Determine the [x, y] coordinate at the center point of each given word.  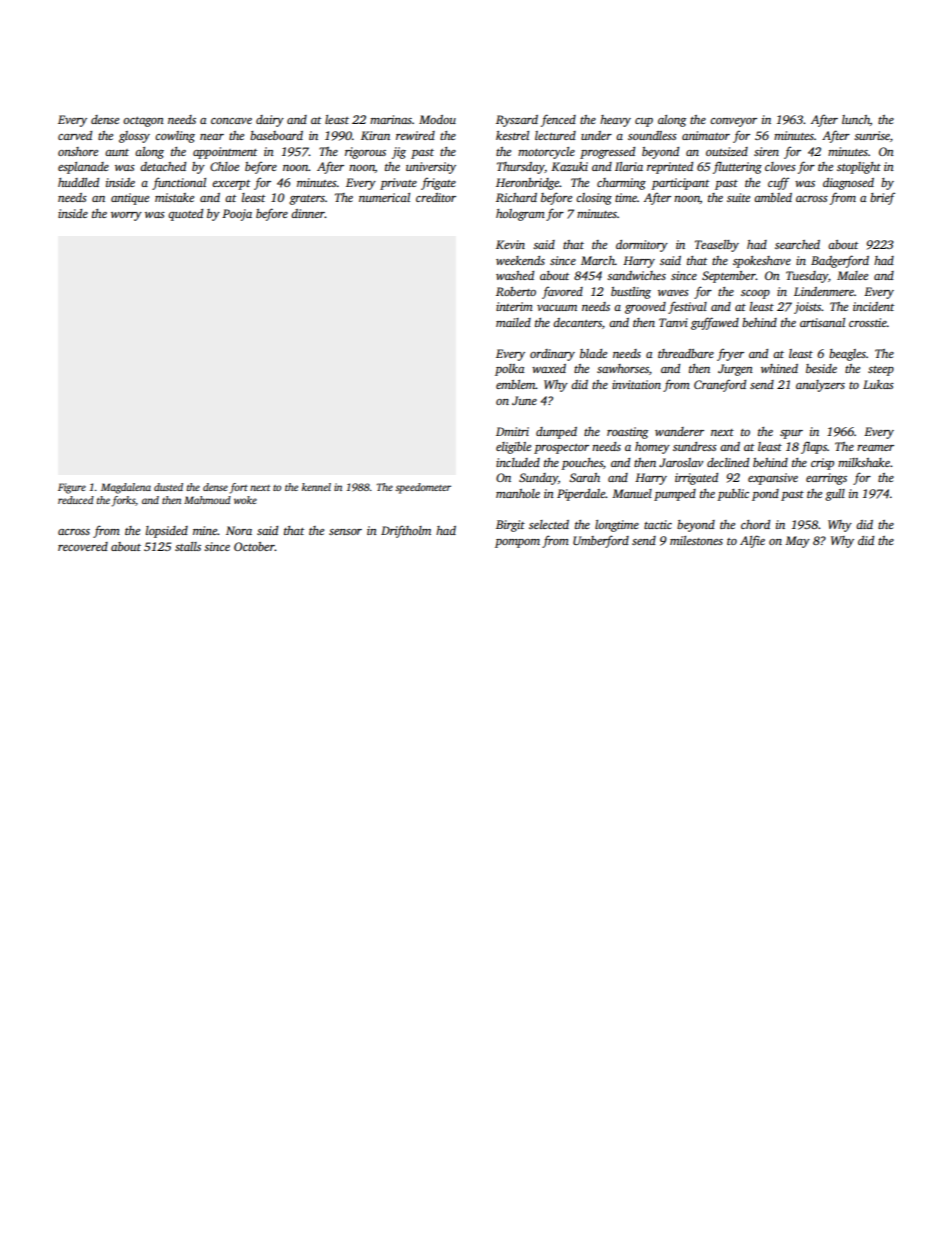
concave [231, 121]
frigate [438, 183]
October [254, 546]
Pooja [237, 215]
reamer [875, 448]
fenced [558, 120]
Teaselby [717, 246]
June [524, 400]
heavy [615, 121]
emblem [516, 384]
